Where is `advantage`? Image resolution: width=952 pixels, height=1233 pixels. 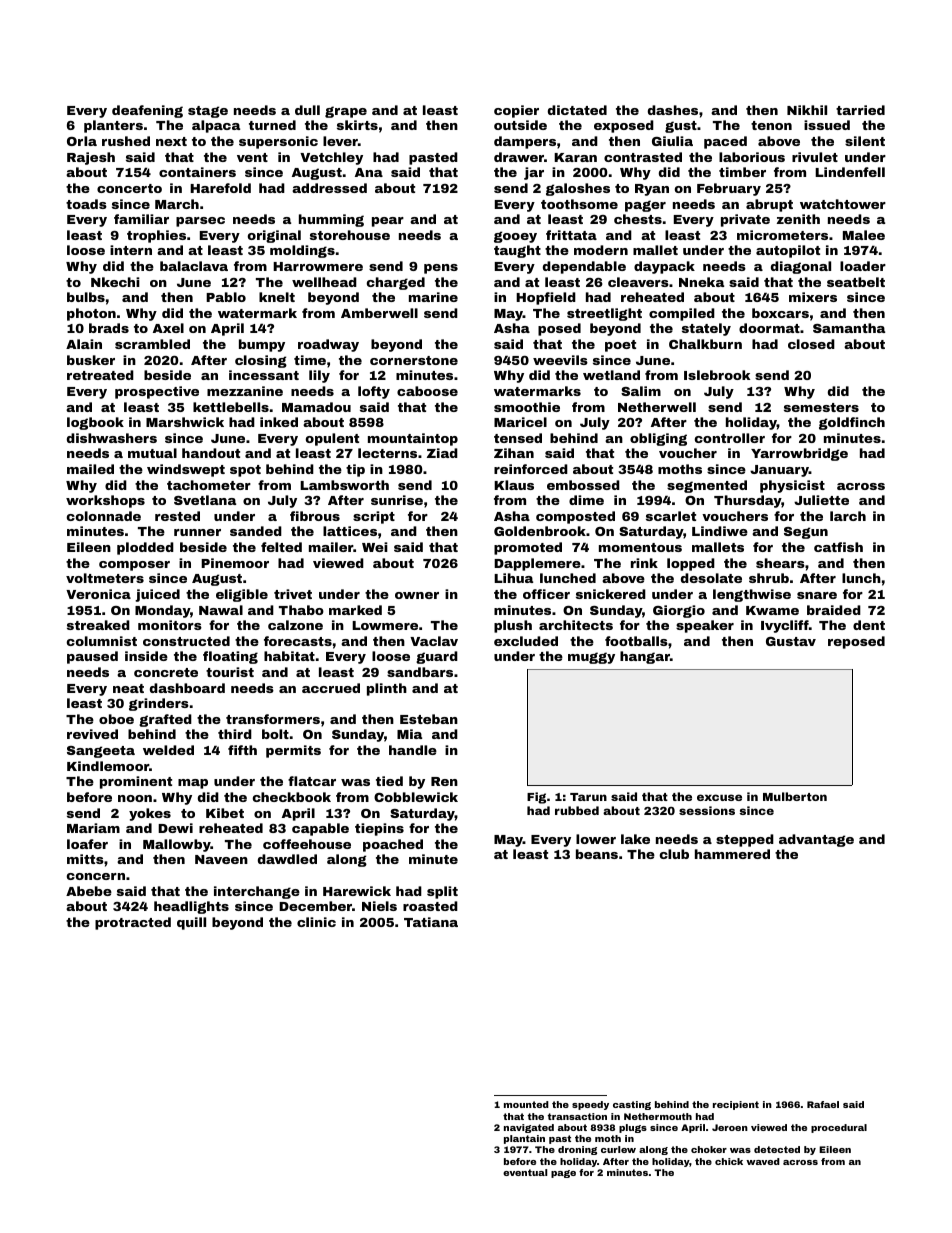 advantage is located at coordinates (816, 840).
